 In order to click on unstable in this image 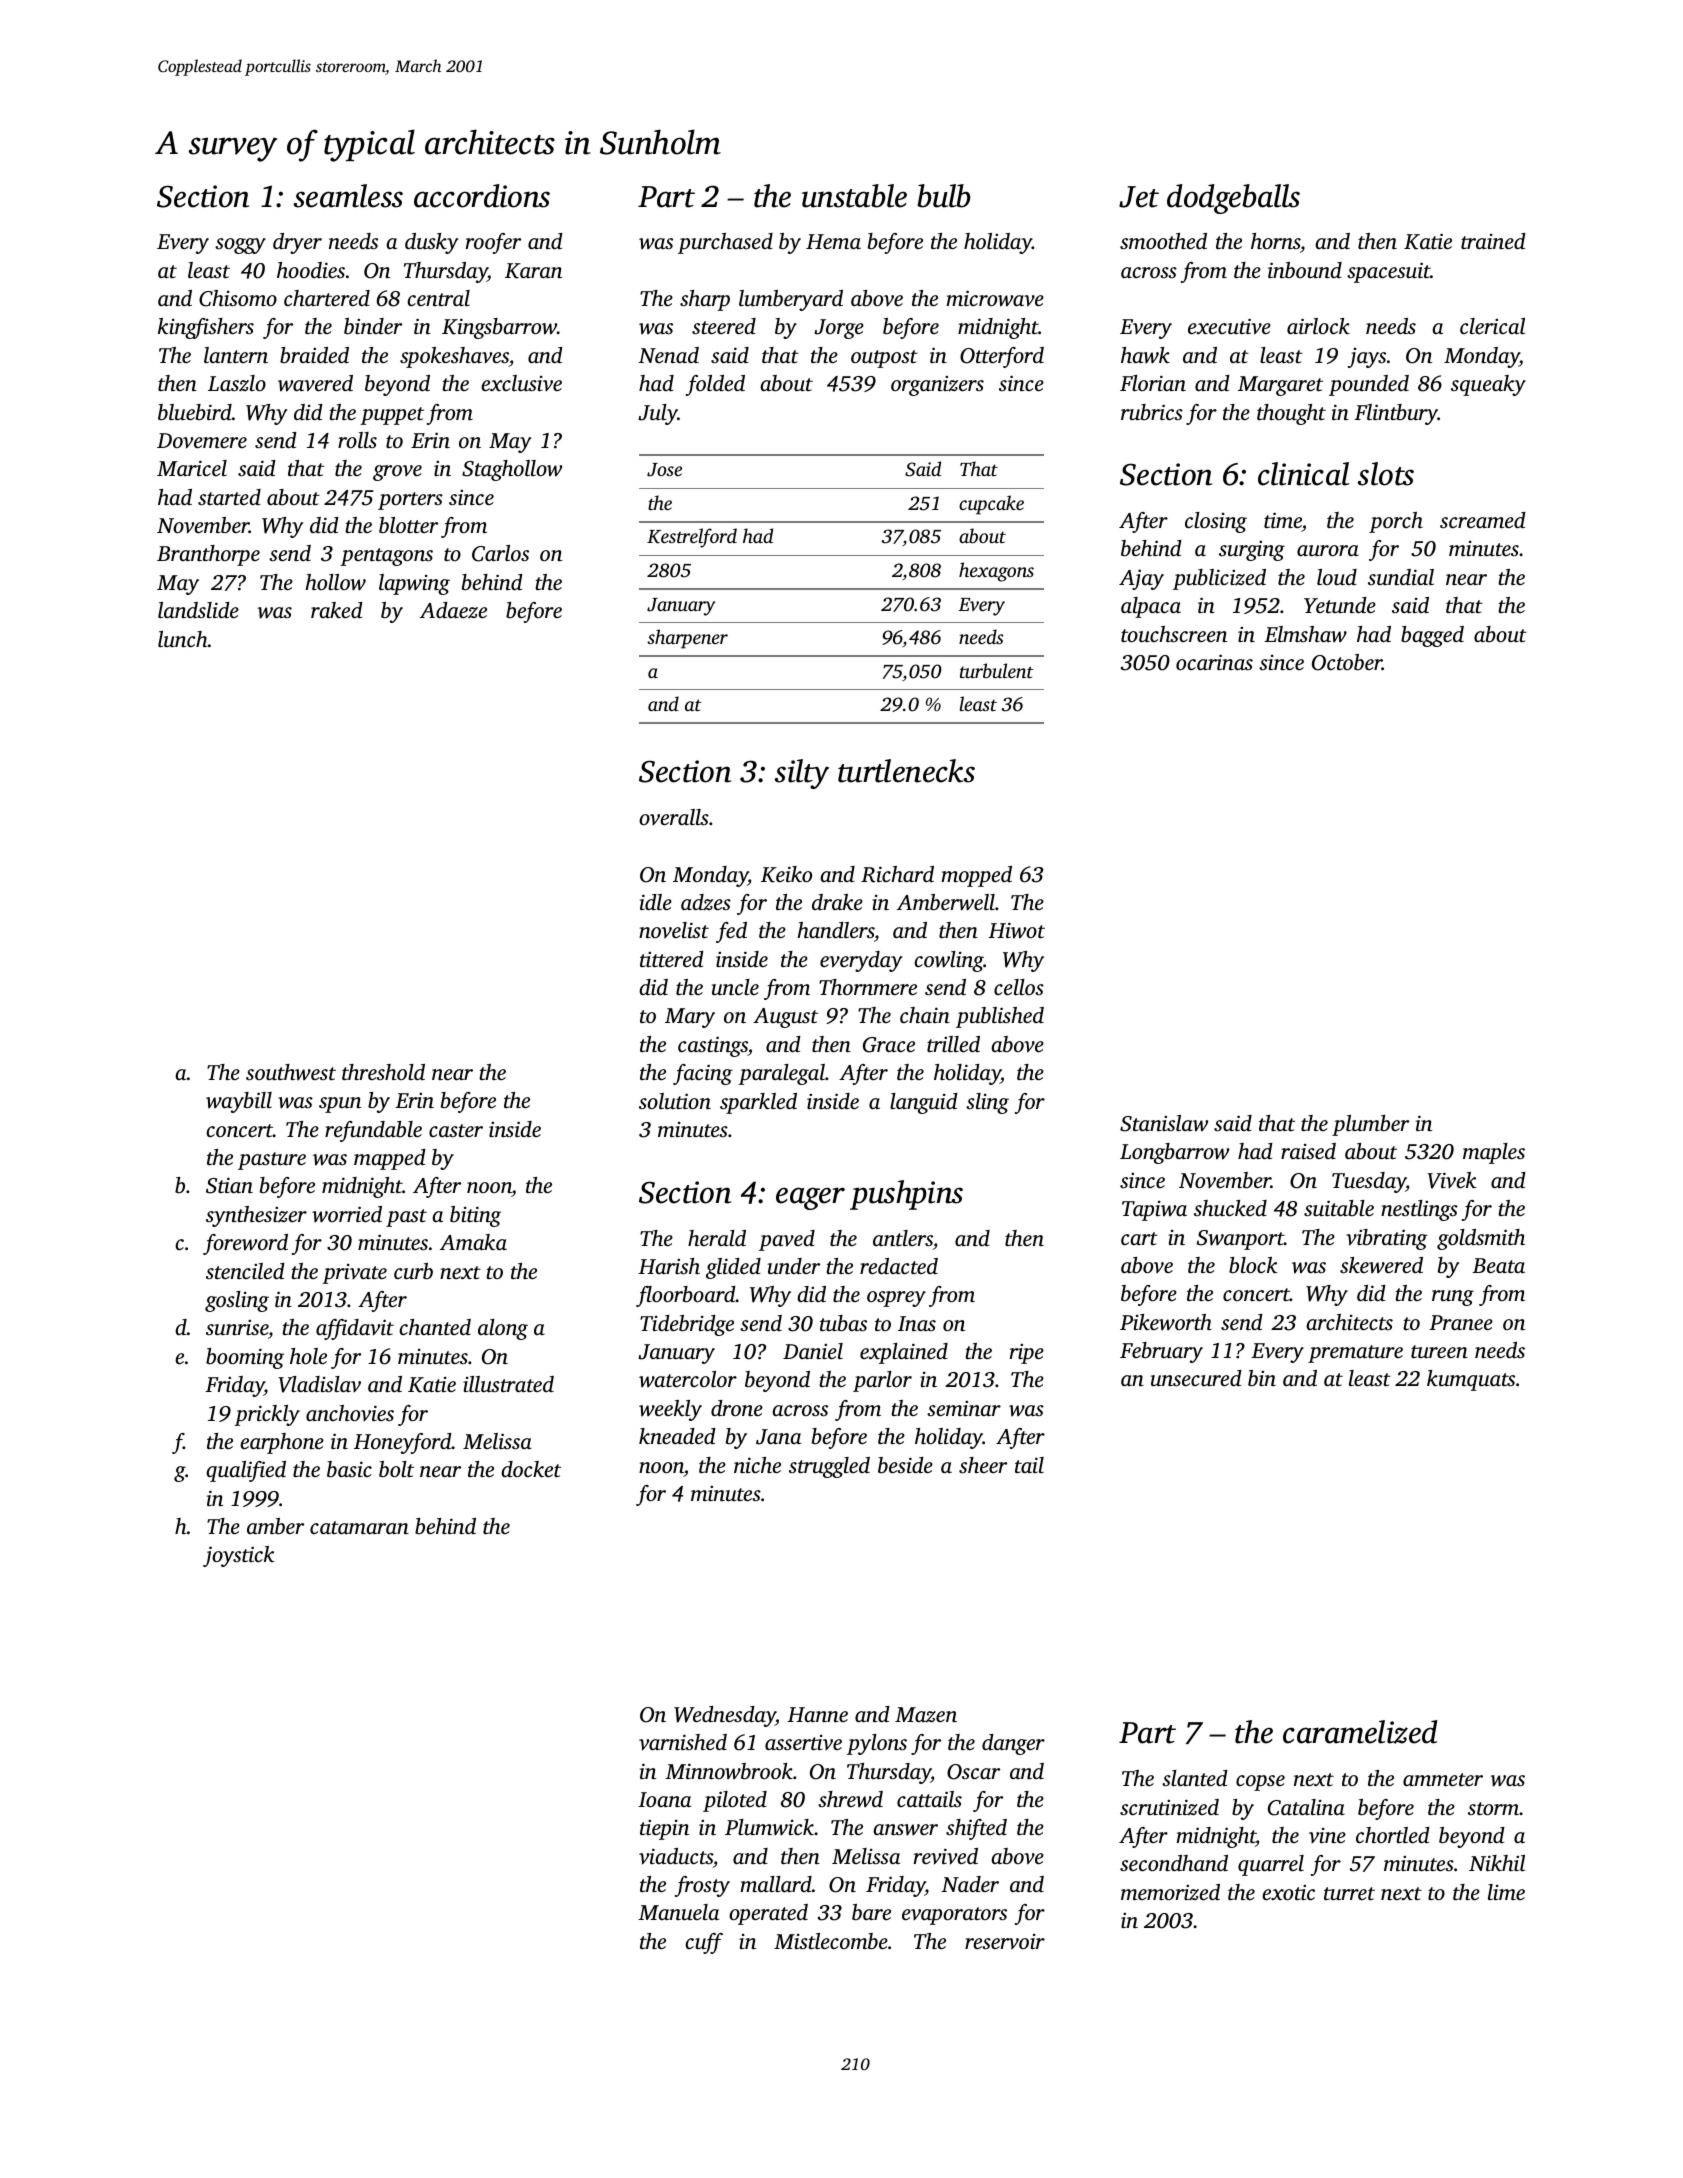, I will do `click(854, 196)`.
